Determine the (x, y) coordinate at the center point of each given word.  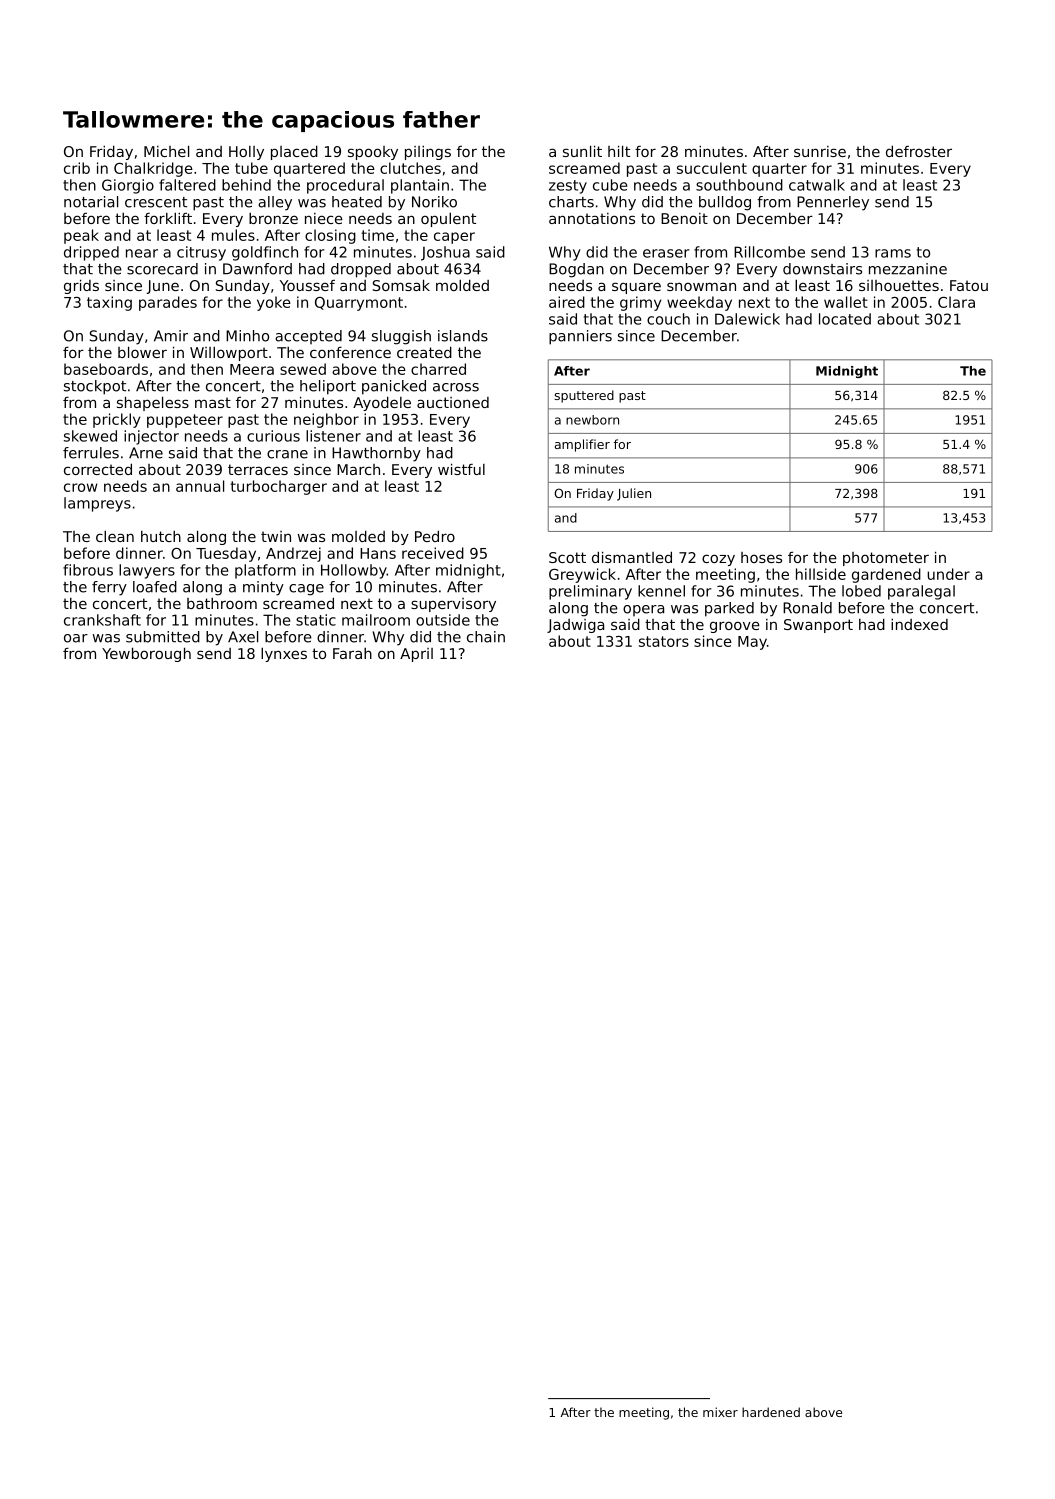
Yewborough (146, 654)
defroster (919, 151)
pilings (428, 153)
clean (115, 536)
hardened (771, 1412)
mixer (720, 1412)
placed (294, 152)
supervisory (453, 605)
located (845, 319)
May (752, 643)
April (416, 655)
